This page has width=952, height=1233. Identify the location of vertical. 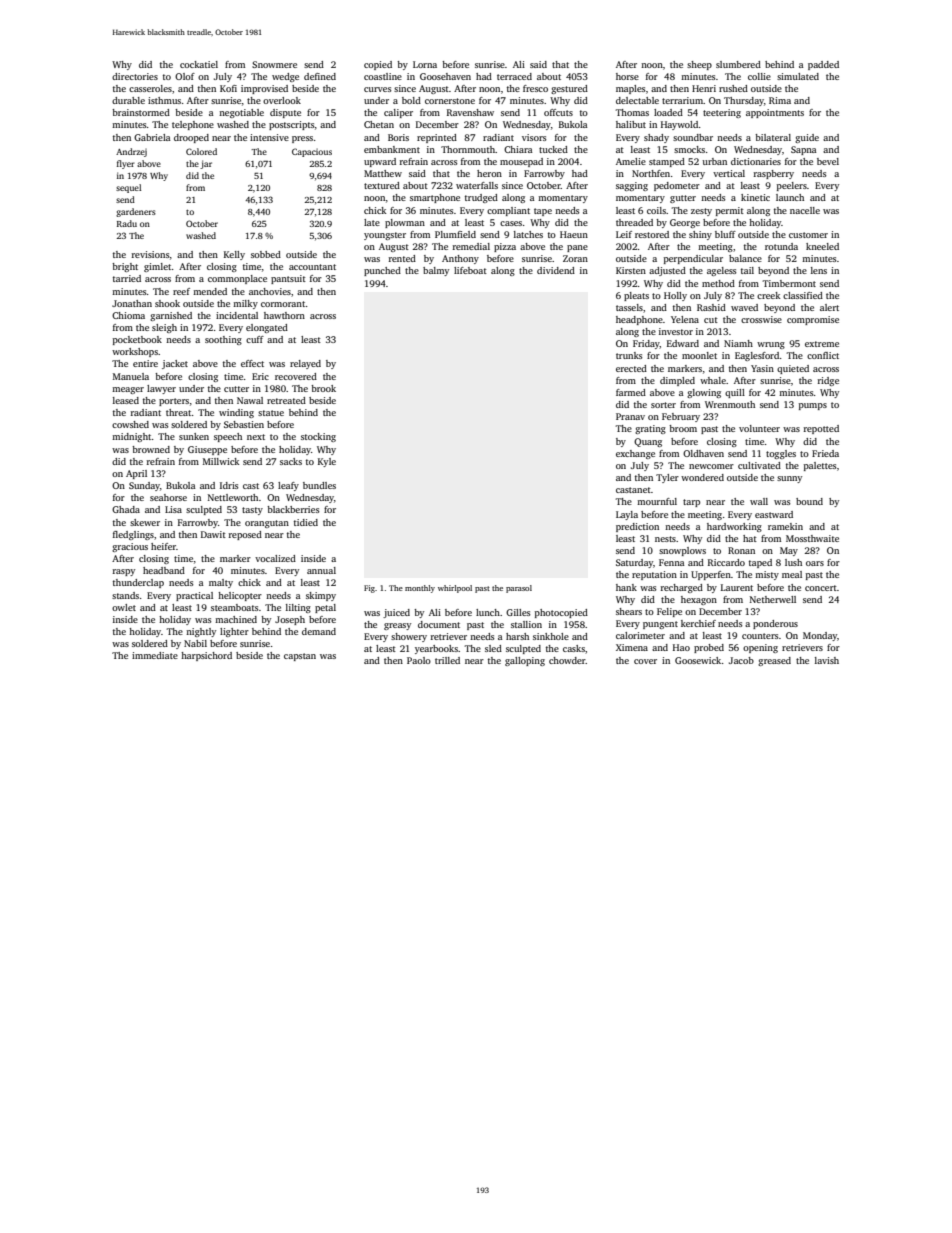
(729, 173).
